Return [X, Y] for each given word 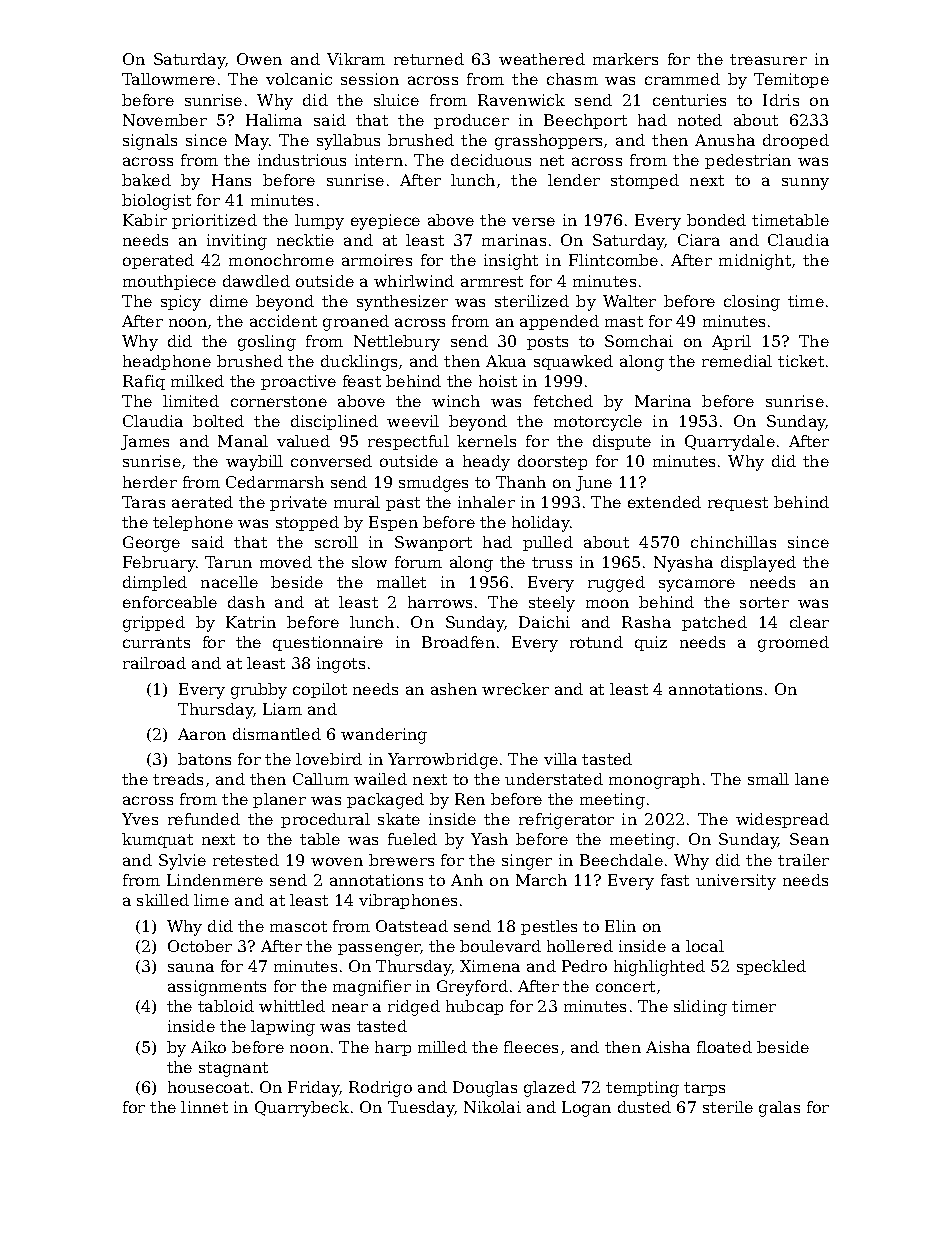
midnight [755, 262]
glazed [550, 1089]
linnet [204, 1107]
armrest [492, 281]
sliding [700, 1008]
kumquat [157, 840]
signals [150, 142]
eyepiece [385, 222]
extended [664, 502]
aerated [202, 502]
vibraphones [408, 901]
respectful [408, 442]
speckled [771, 967]
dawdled [256, 281]
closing [752, 303]
